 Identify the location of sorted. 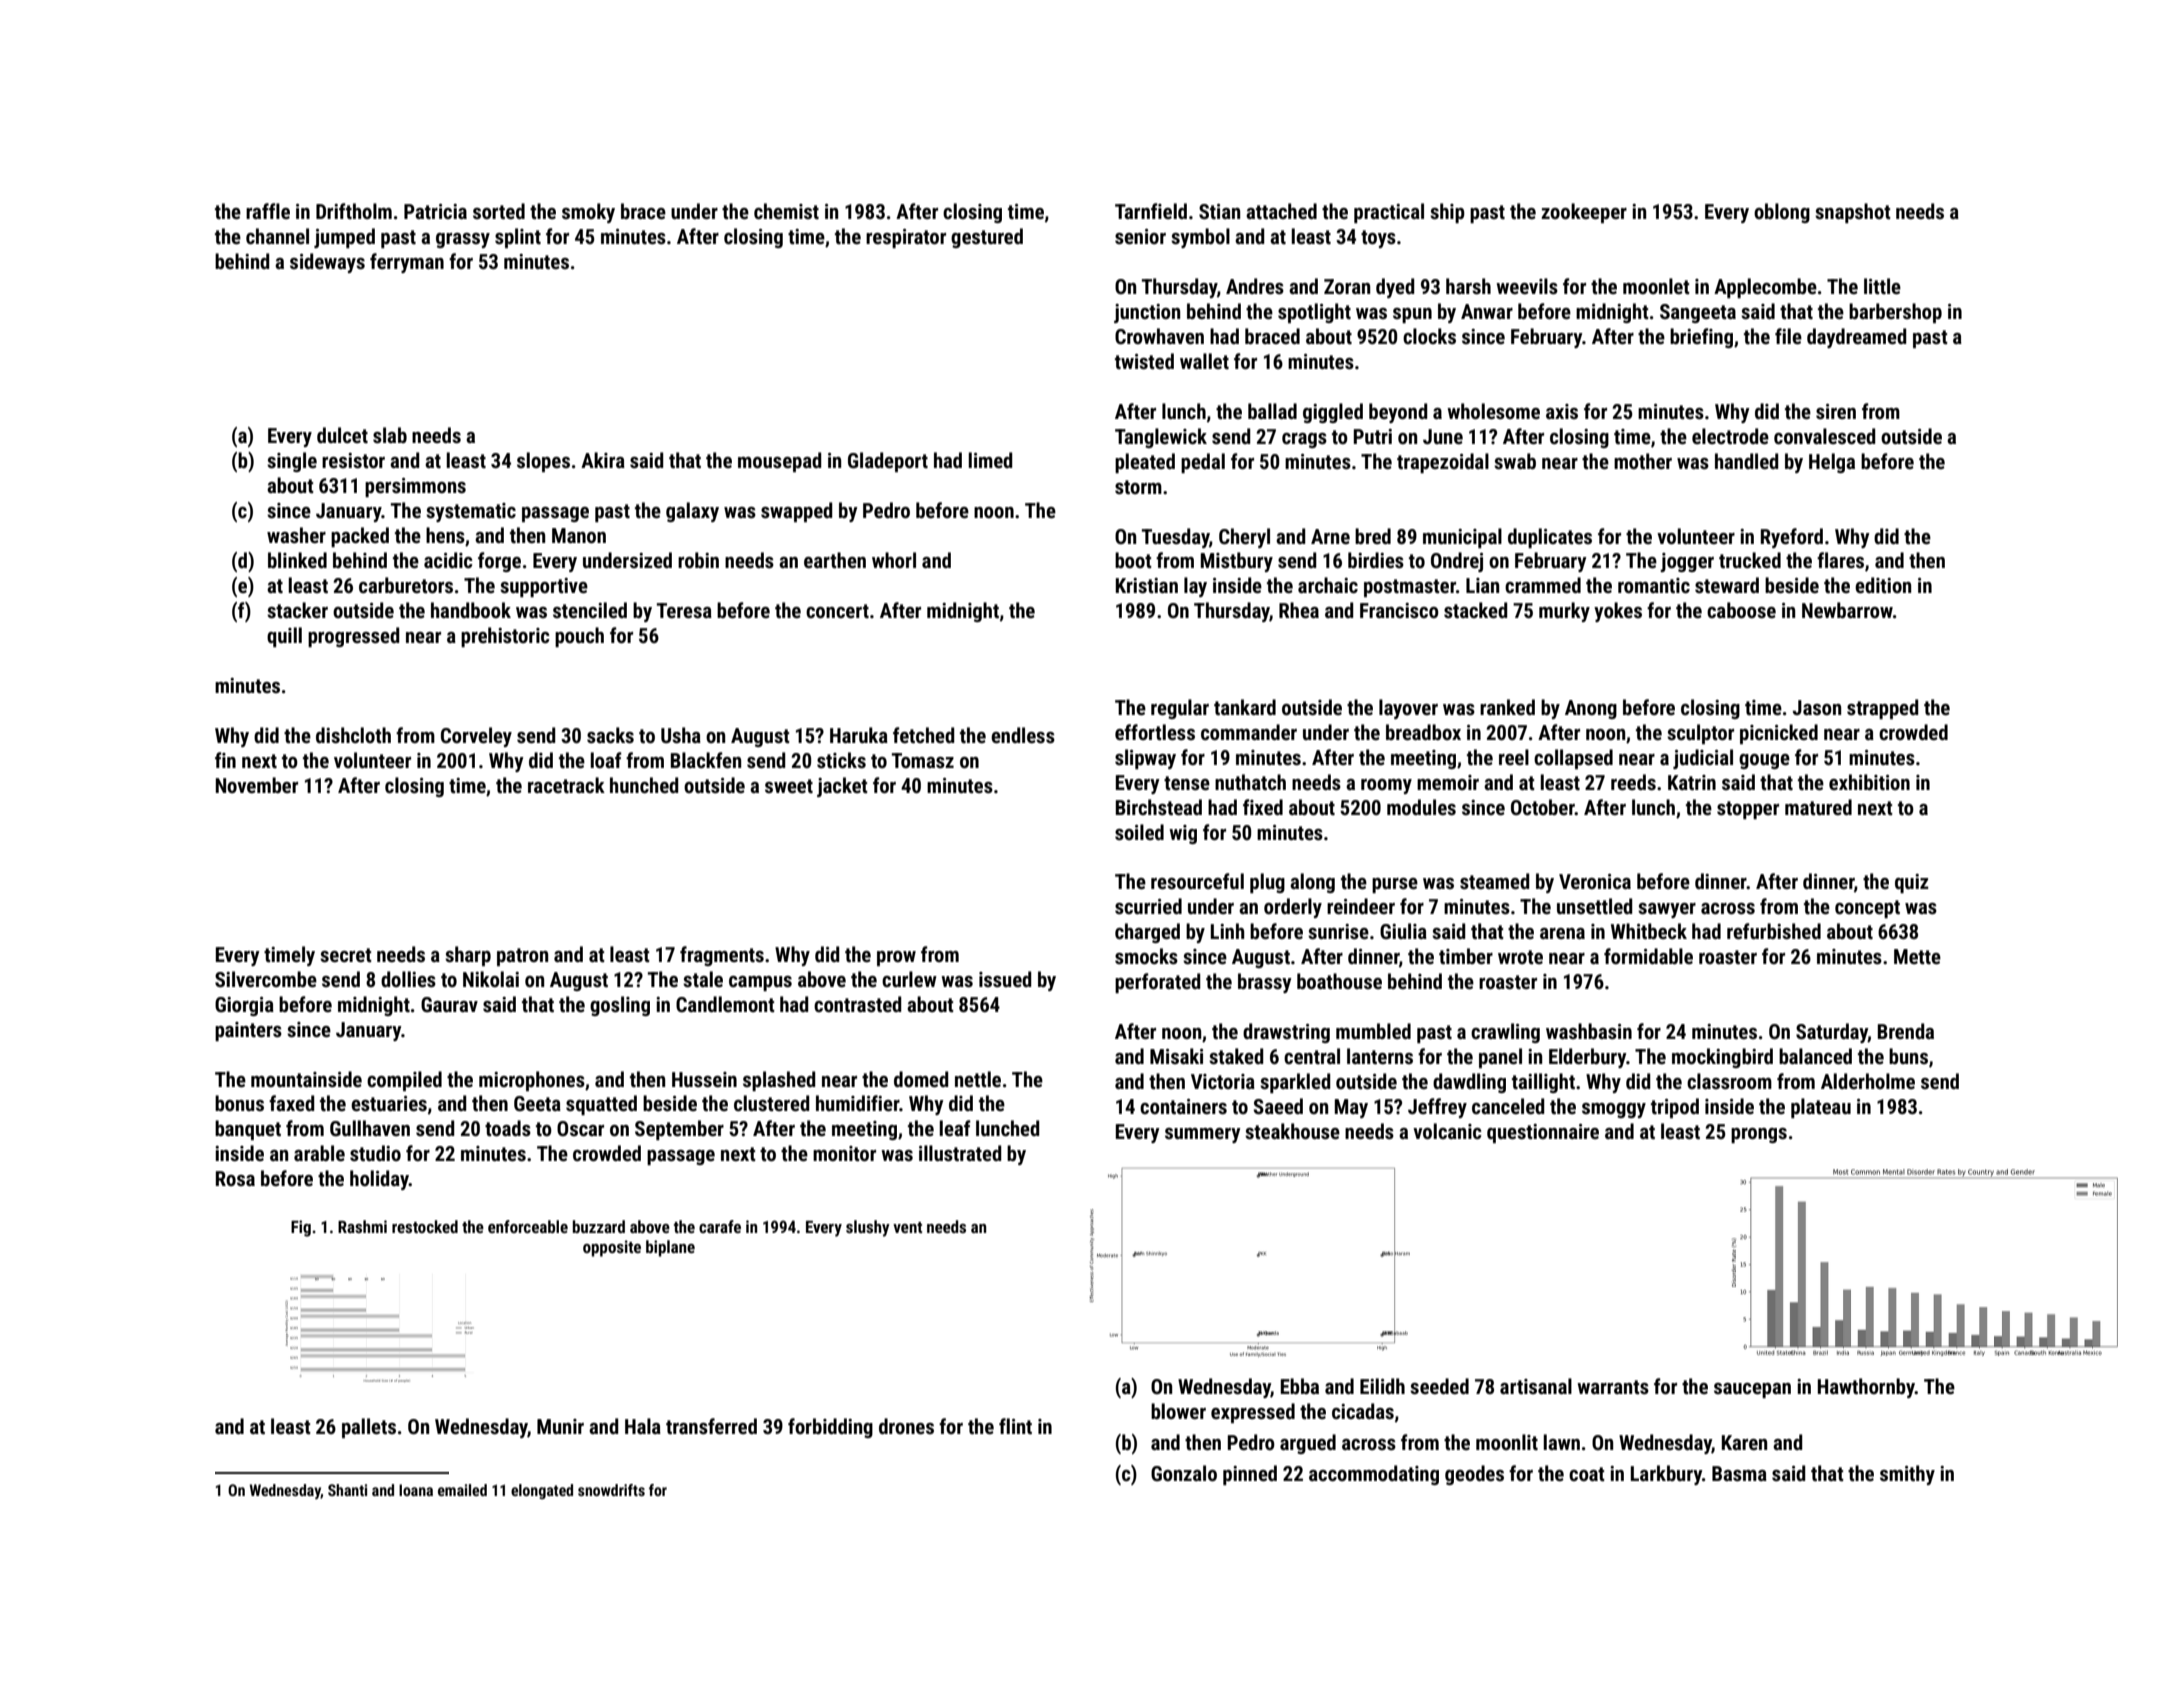
(499, 211).
